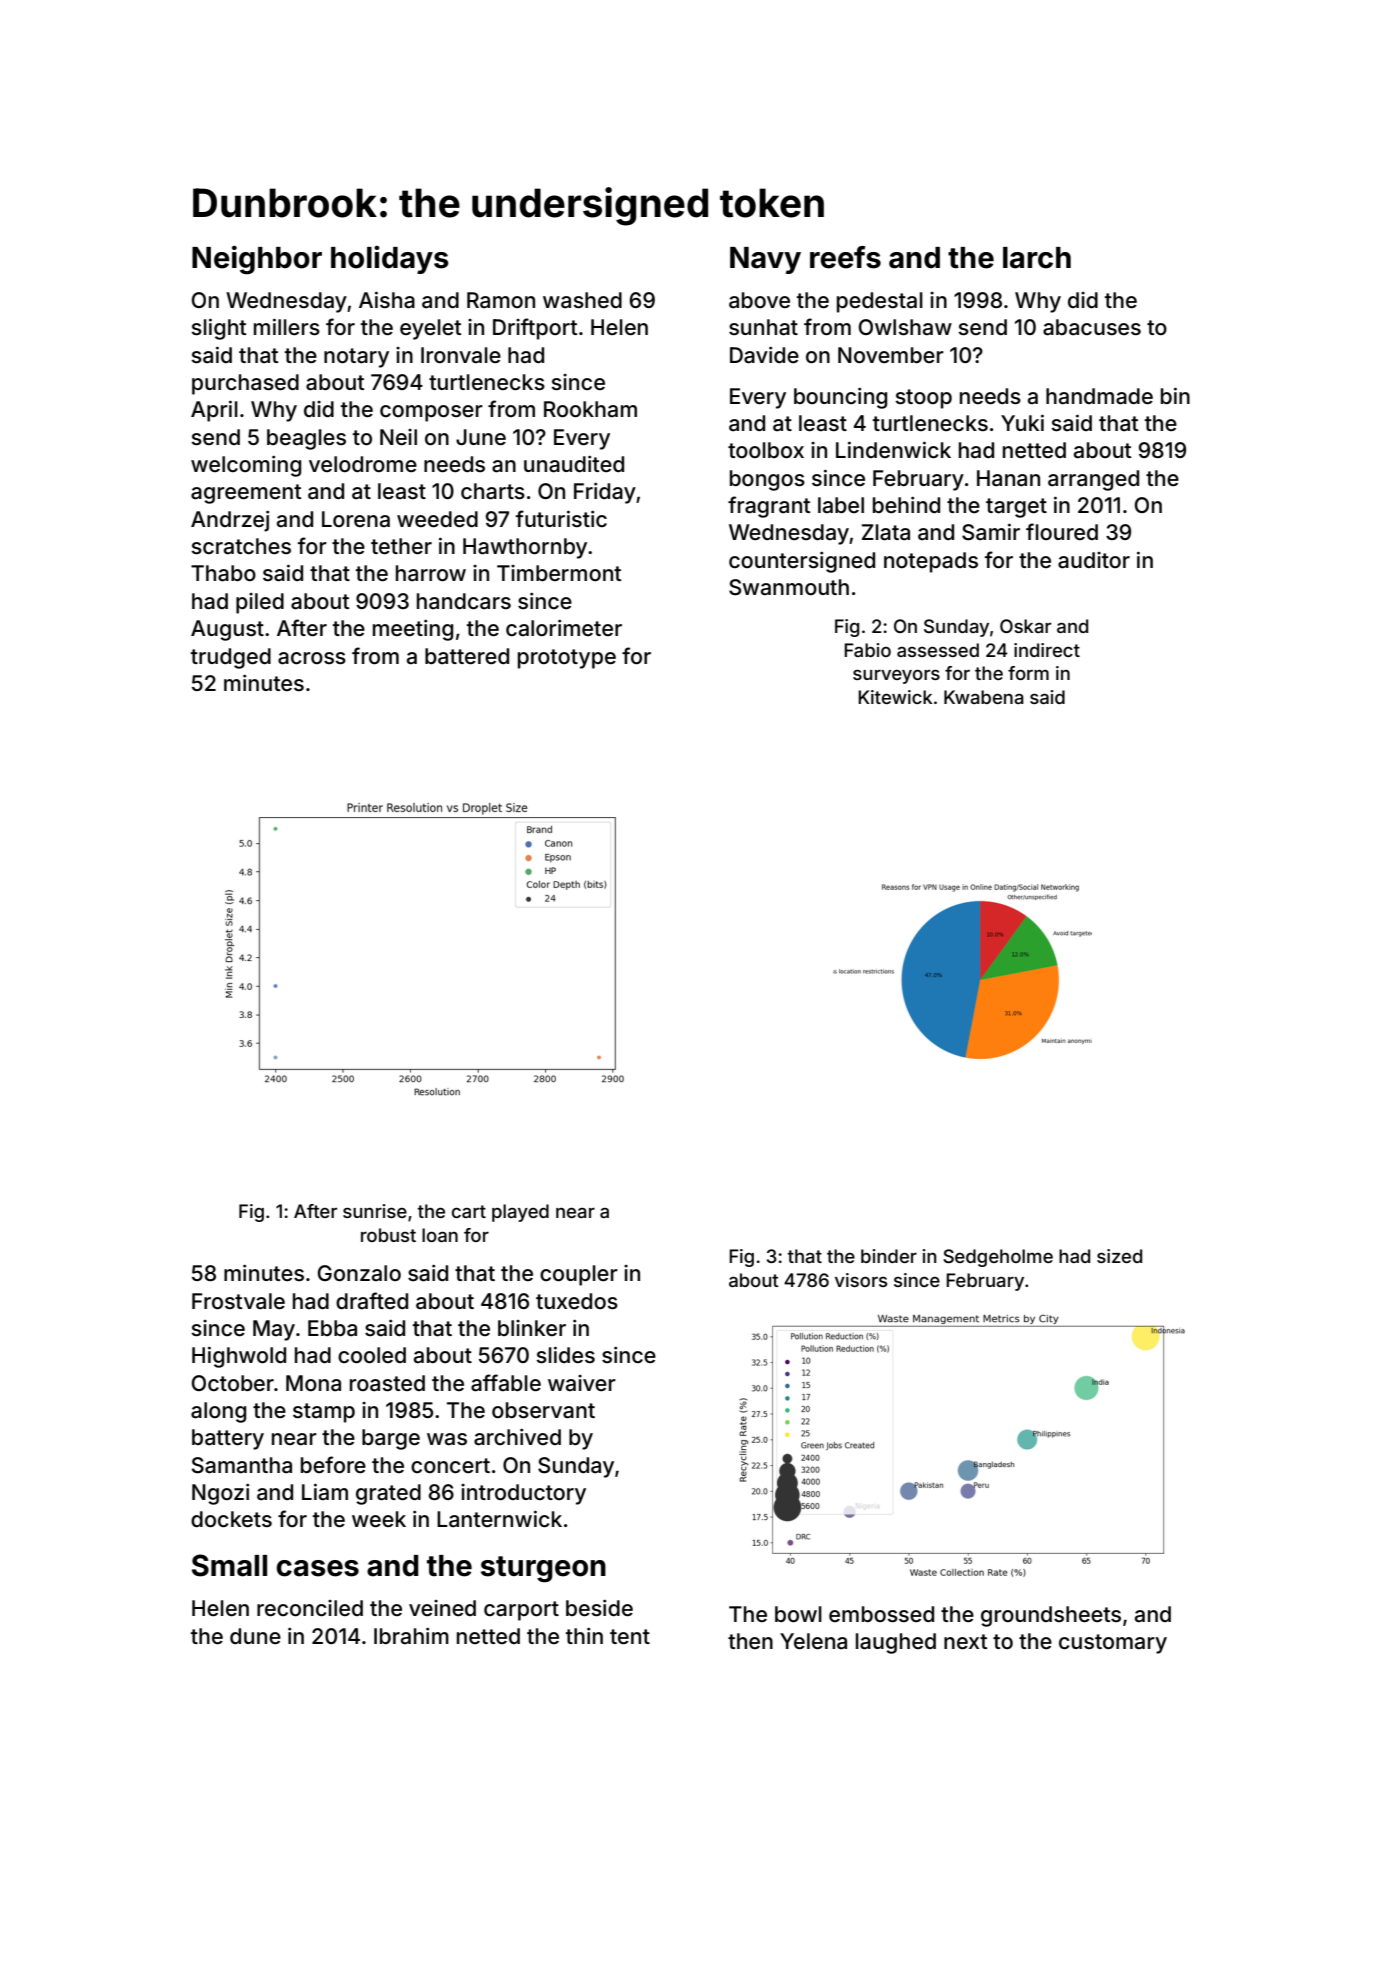 The width and height of the document is (1386, 1969). What do you see at coordinates (991, 532) in the document?
I see `Samir` at bounding box center [991, 532].
